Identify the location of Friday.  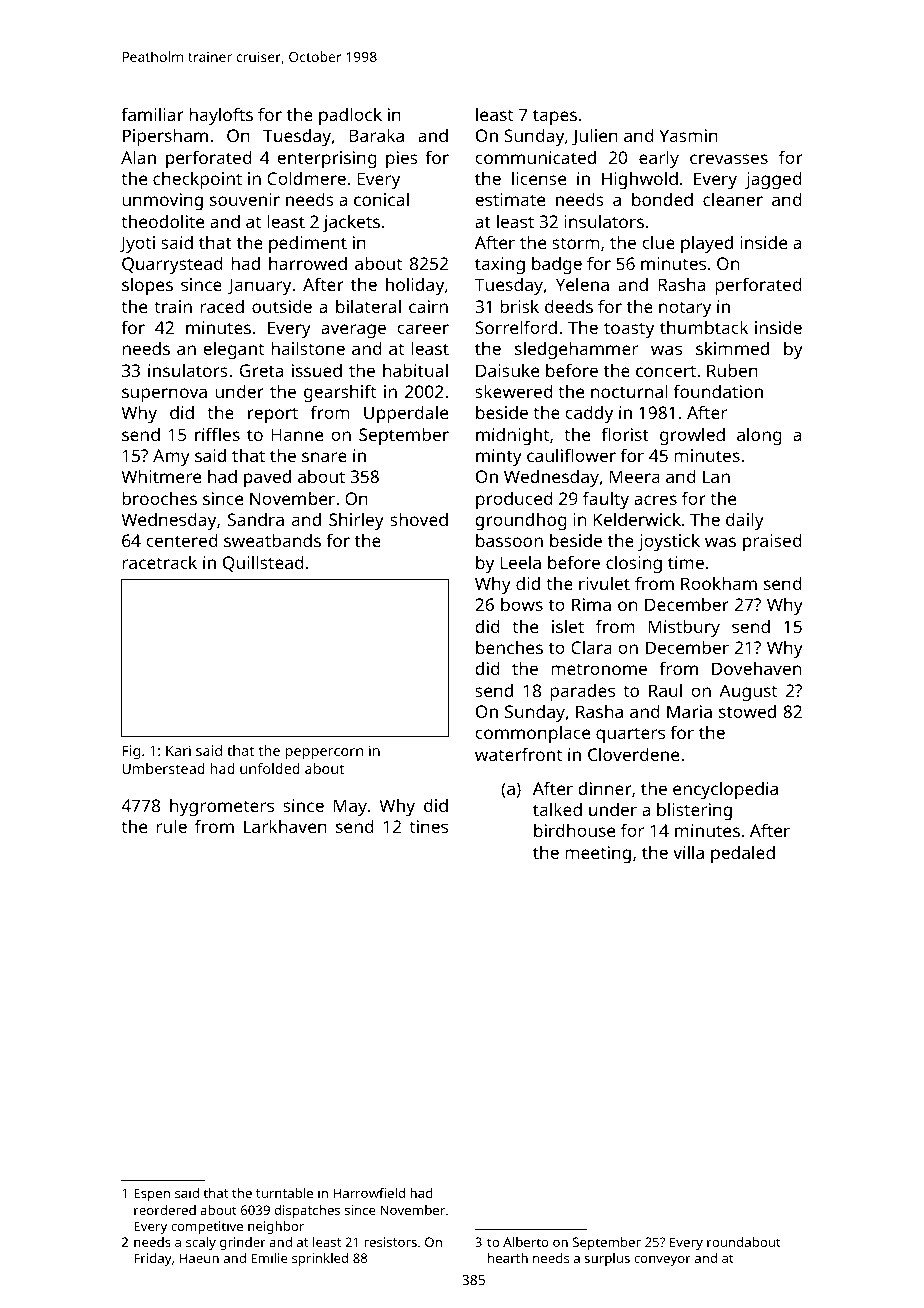
(153, 1259).
